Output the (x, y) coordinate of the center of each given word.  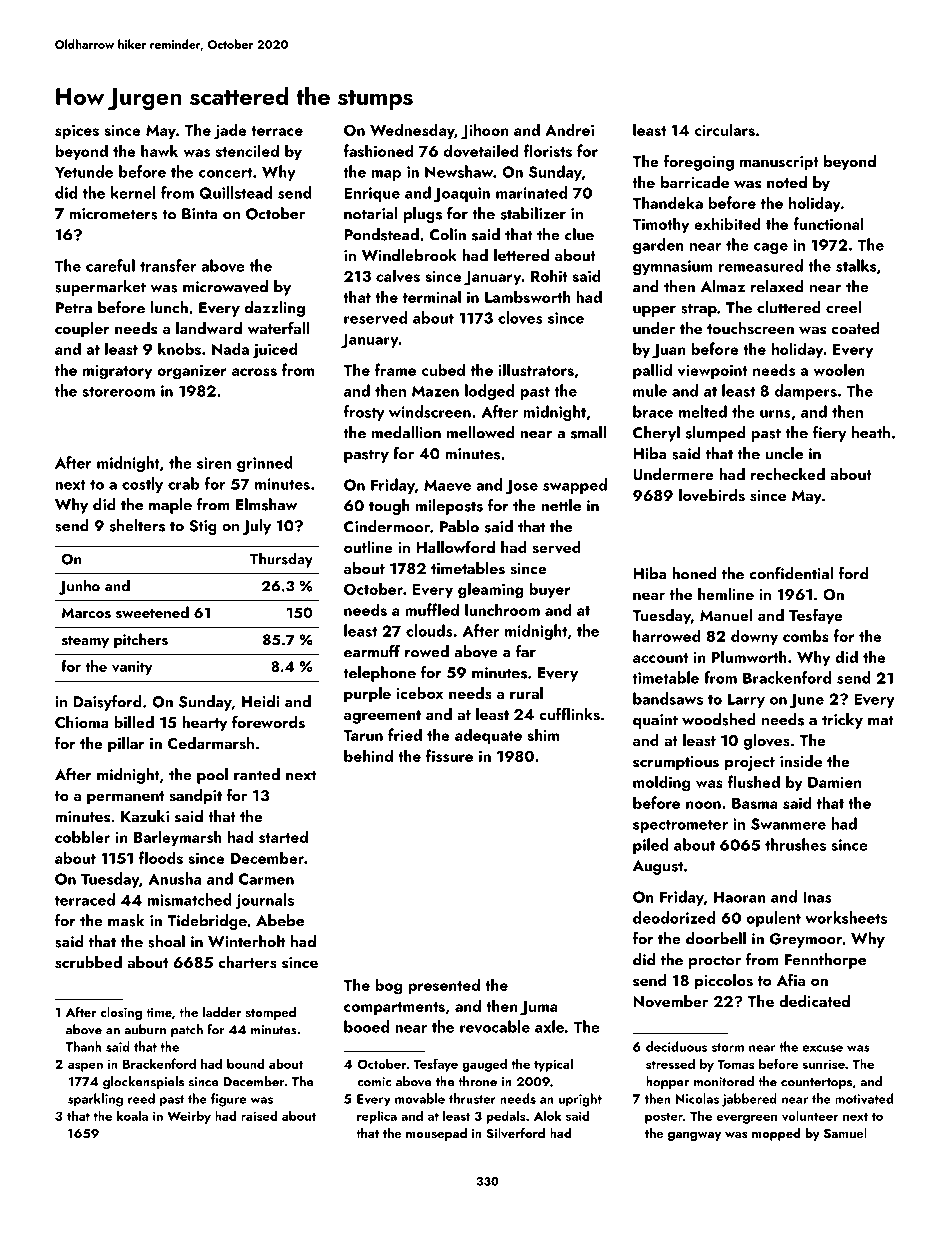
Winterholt (246, 941)
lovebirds (712, 495)
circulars (724, 129)
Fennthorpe (825, 961)
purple (367, 695)
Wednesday (412, 131)
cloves (520, 317)
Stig (203, 527)
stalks (856, 265)
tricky (842, 721)
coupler (82, 330)
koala (132, 1115)
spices (77, 131)
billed (134, 722)
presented (444, 986)
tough (389, 507)
